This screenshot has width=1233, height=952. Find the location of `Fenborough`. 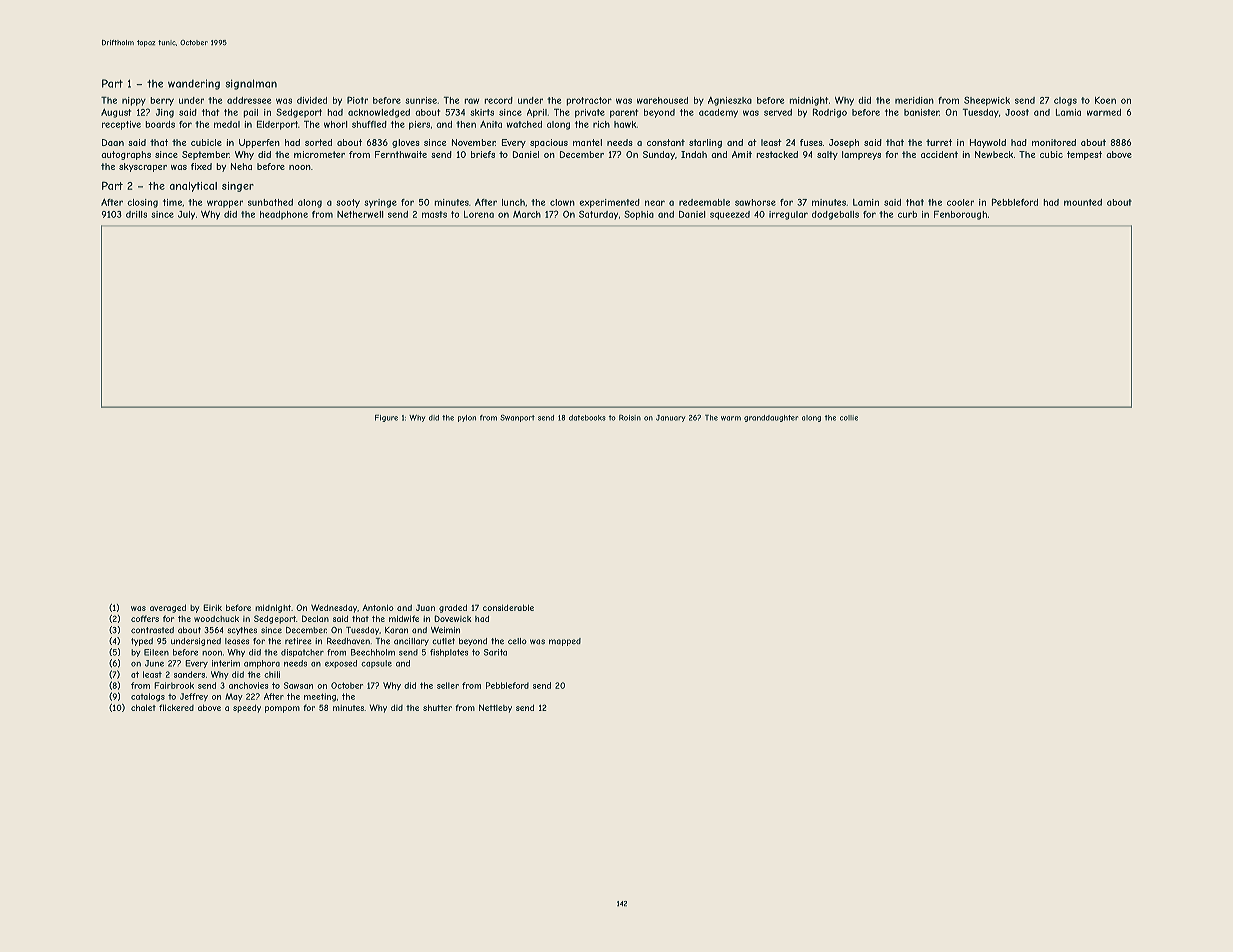

Fenborough is located at coordinates (960, 215).
